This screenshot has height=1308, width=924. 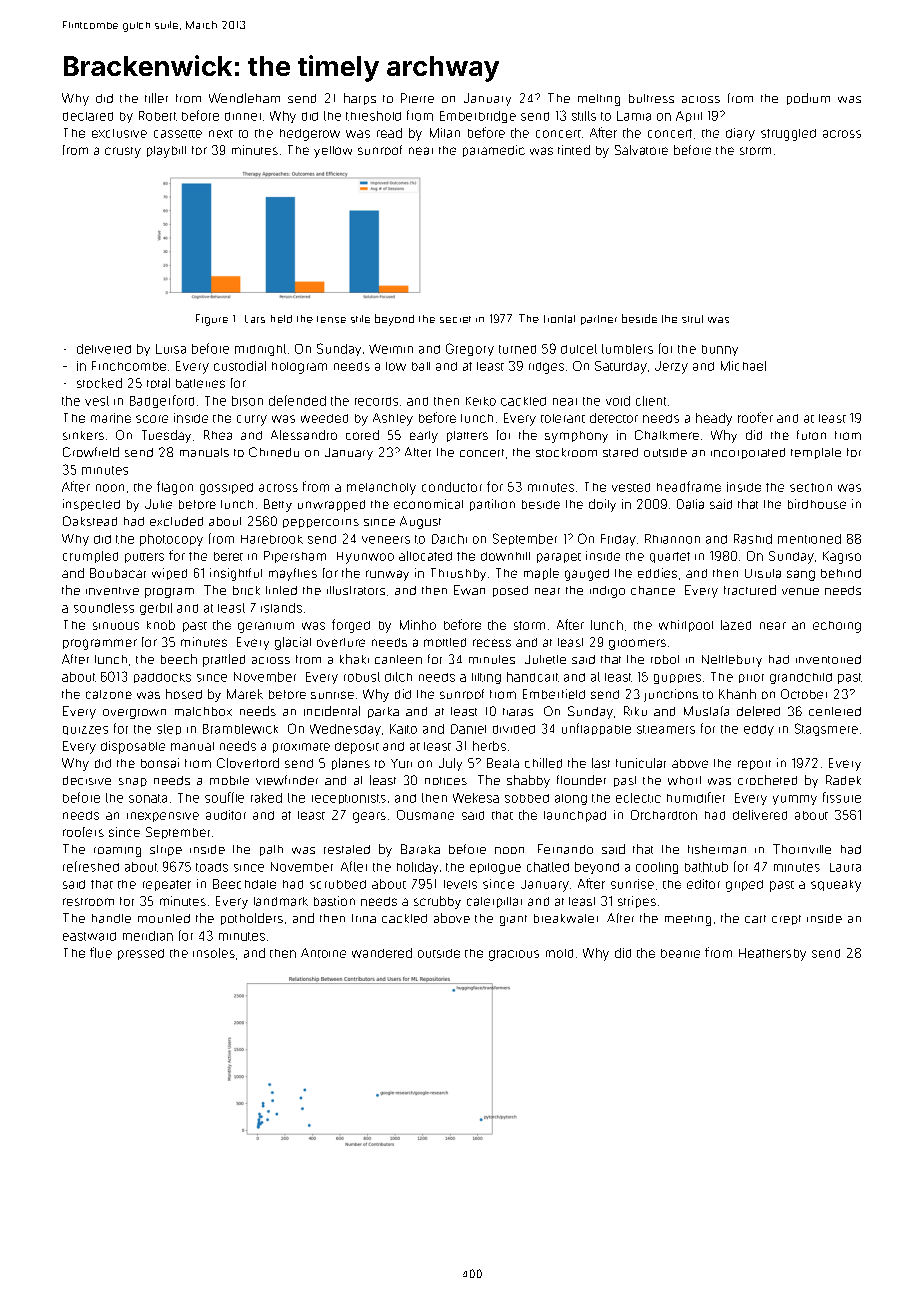 What do you see at coordinates (162, 678) in the screenshot?
I see `paddocks` at bounding box center [162, 678].
